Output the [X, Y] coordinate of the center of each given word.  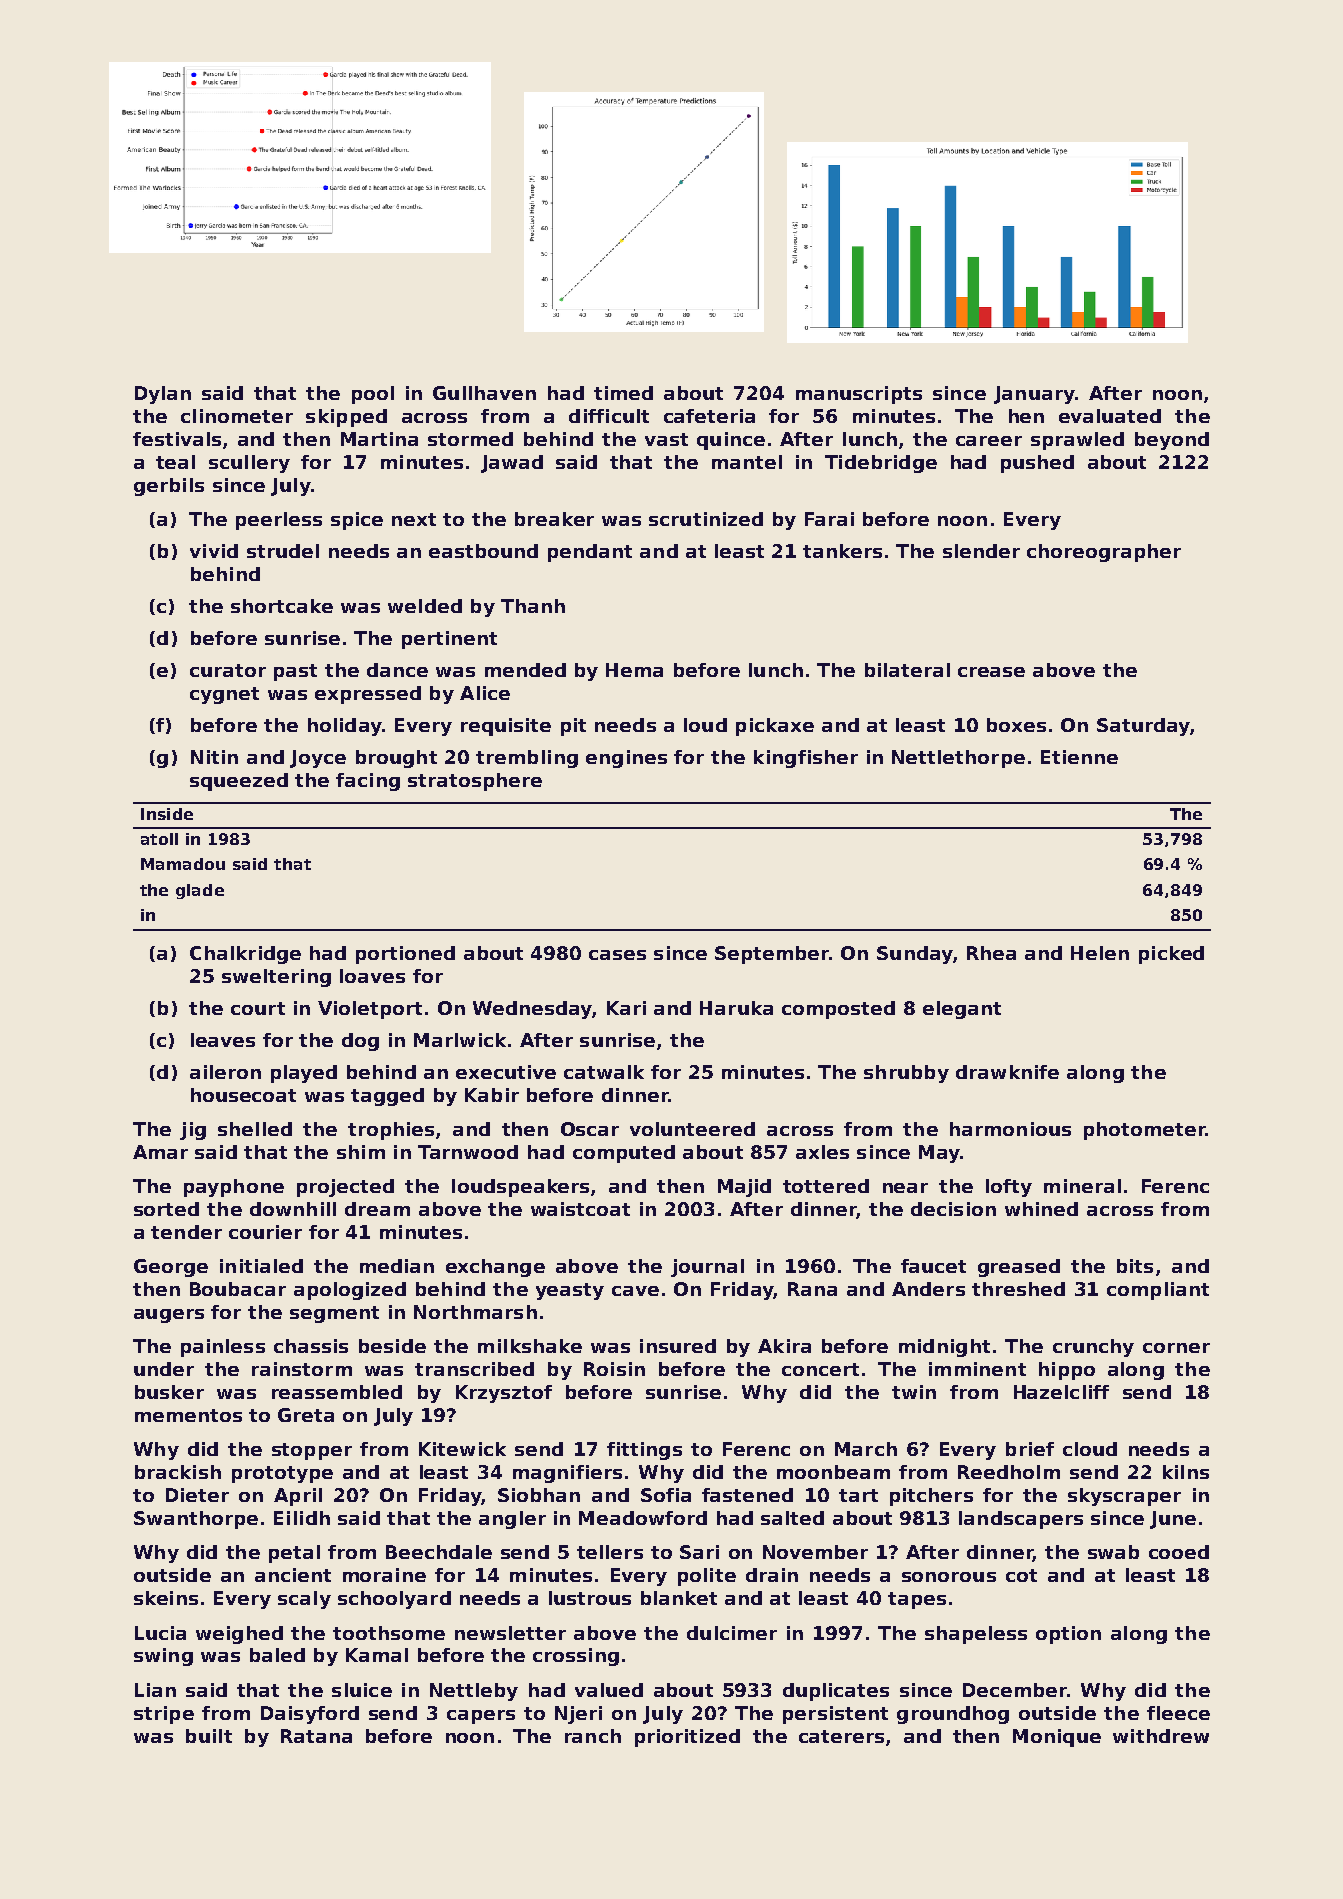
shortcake [282, 606]
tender [186, 1232]
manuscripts [859, 395]
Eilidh [302, 1518]
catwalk [604, 1072]
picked [1171, 955]
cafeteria [709, 416]
